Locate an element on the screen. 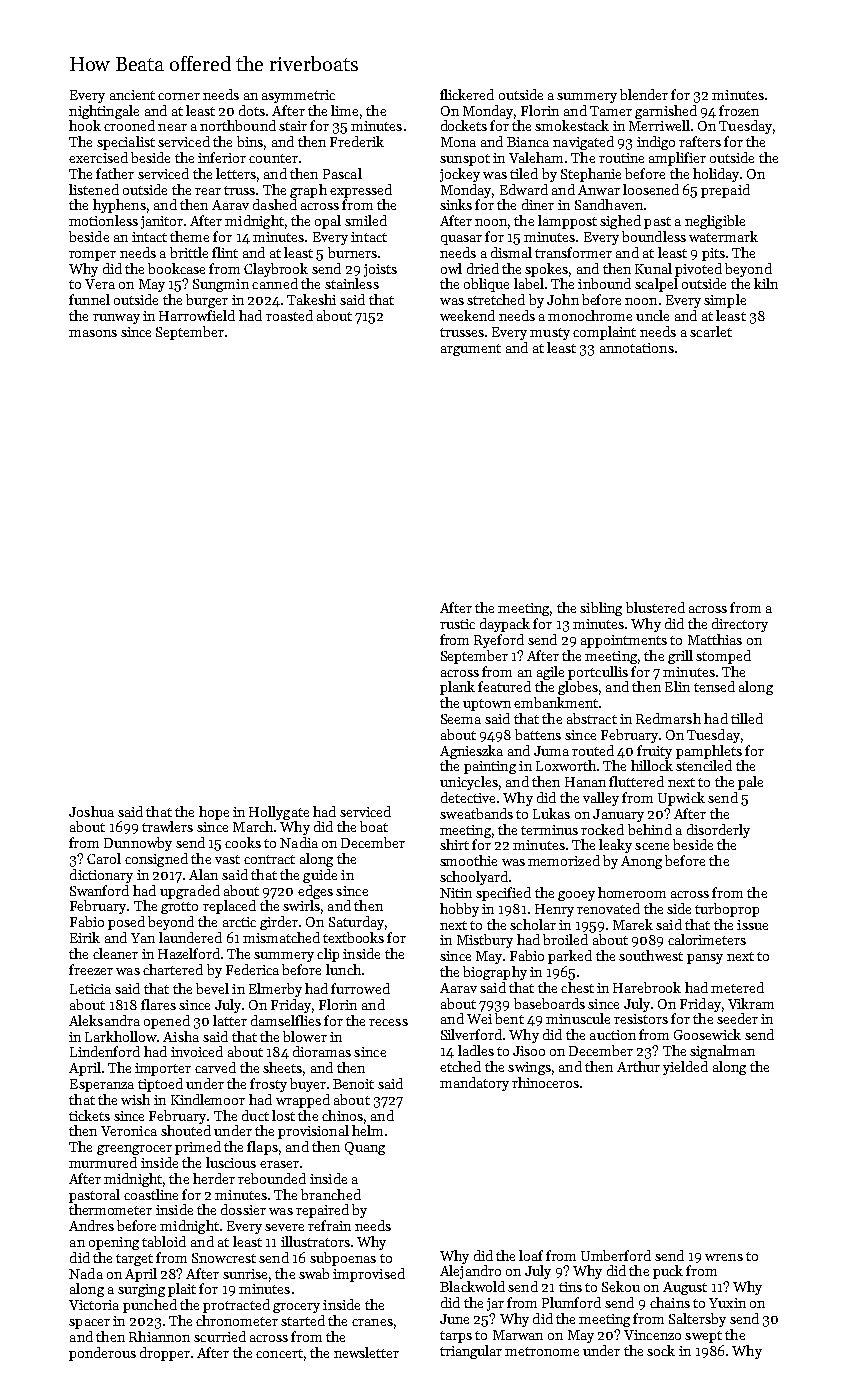 The image size is (849, 1400). masons is located at coordinates (93, 333).
